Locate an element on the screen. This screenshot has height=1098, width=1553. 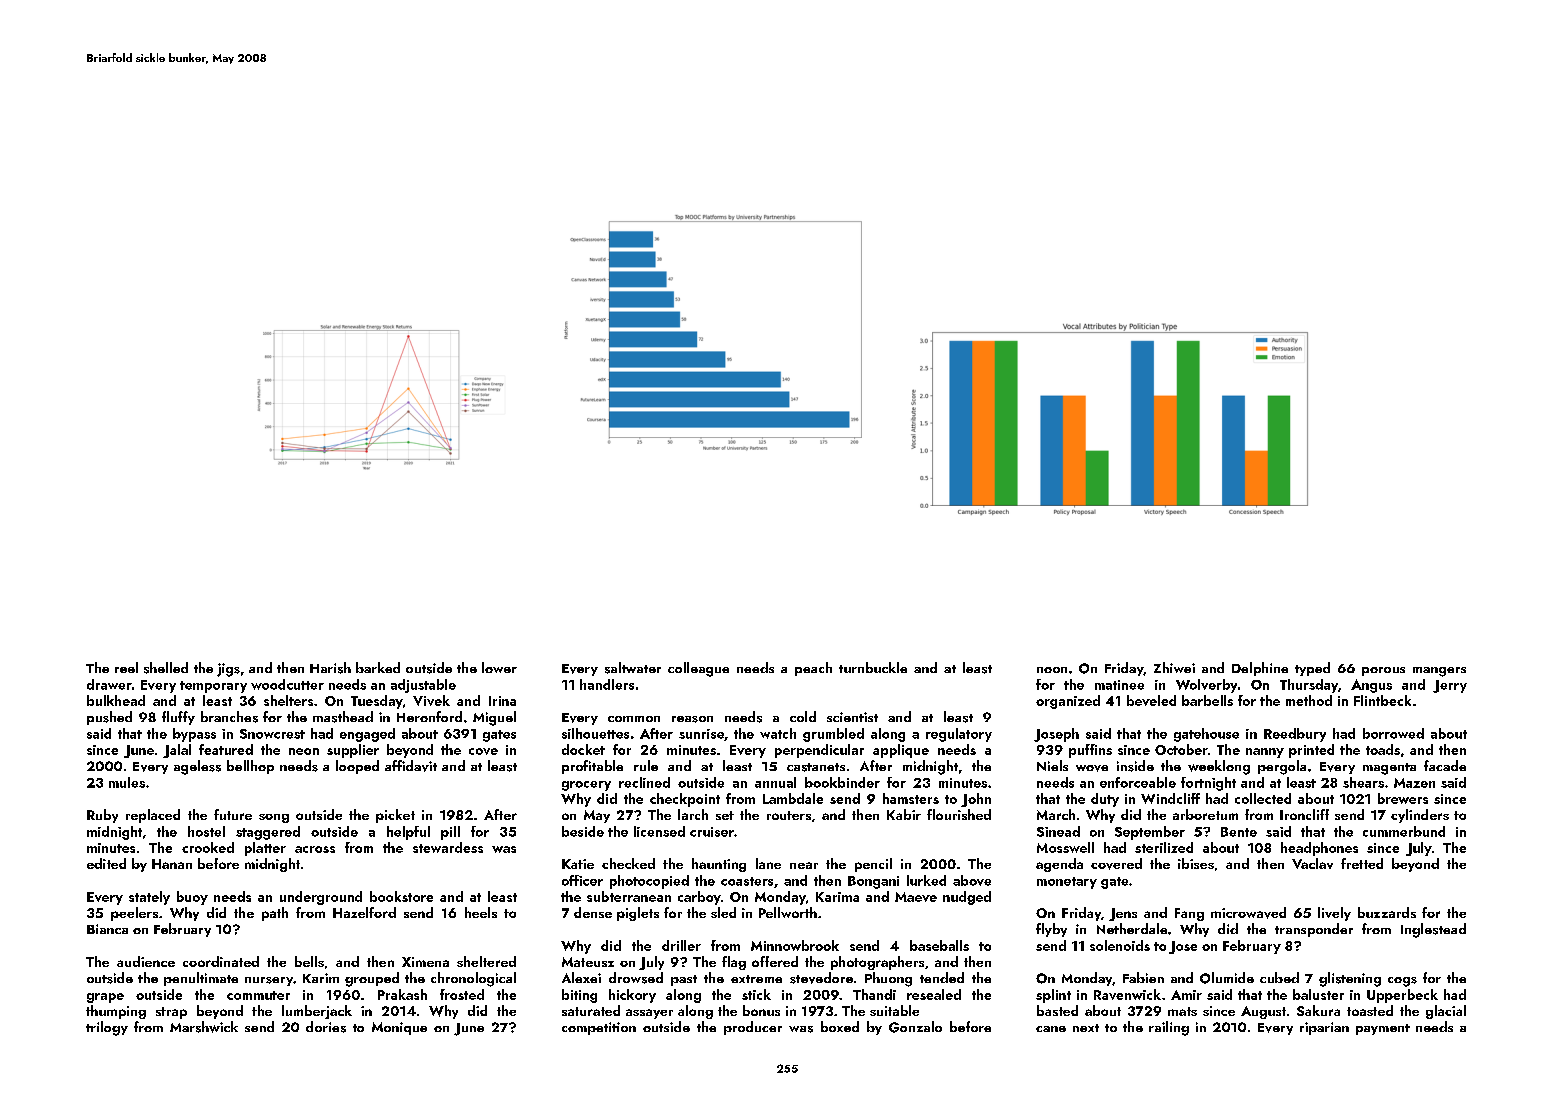
Mosswell is located at coordinates (1065, 847).
